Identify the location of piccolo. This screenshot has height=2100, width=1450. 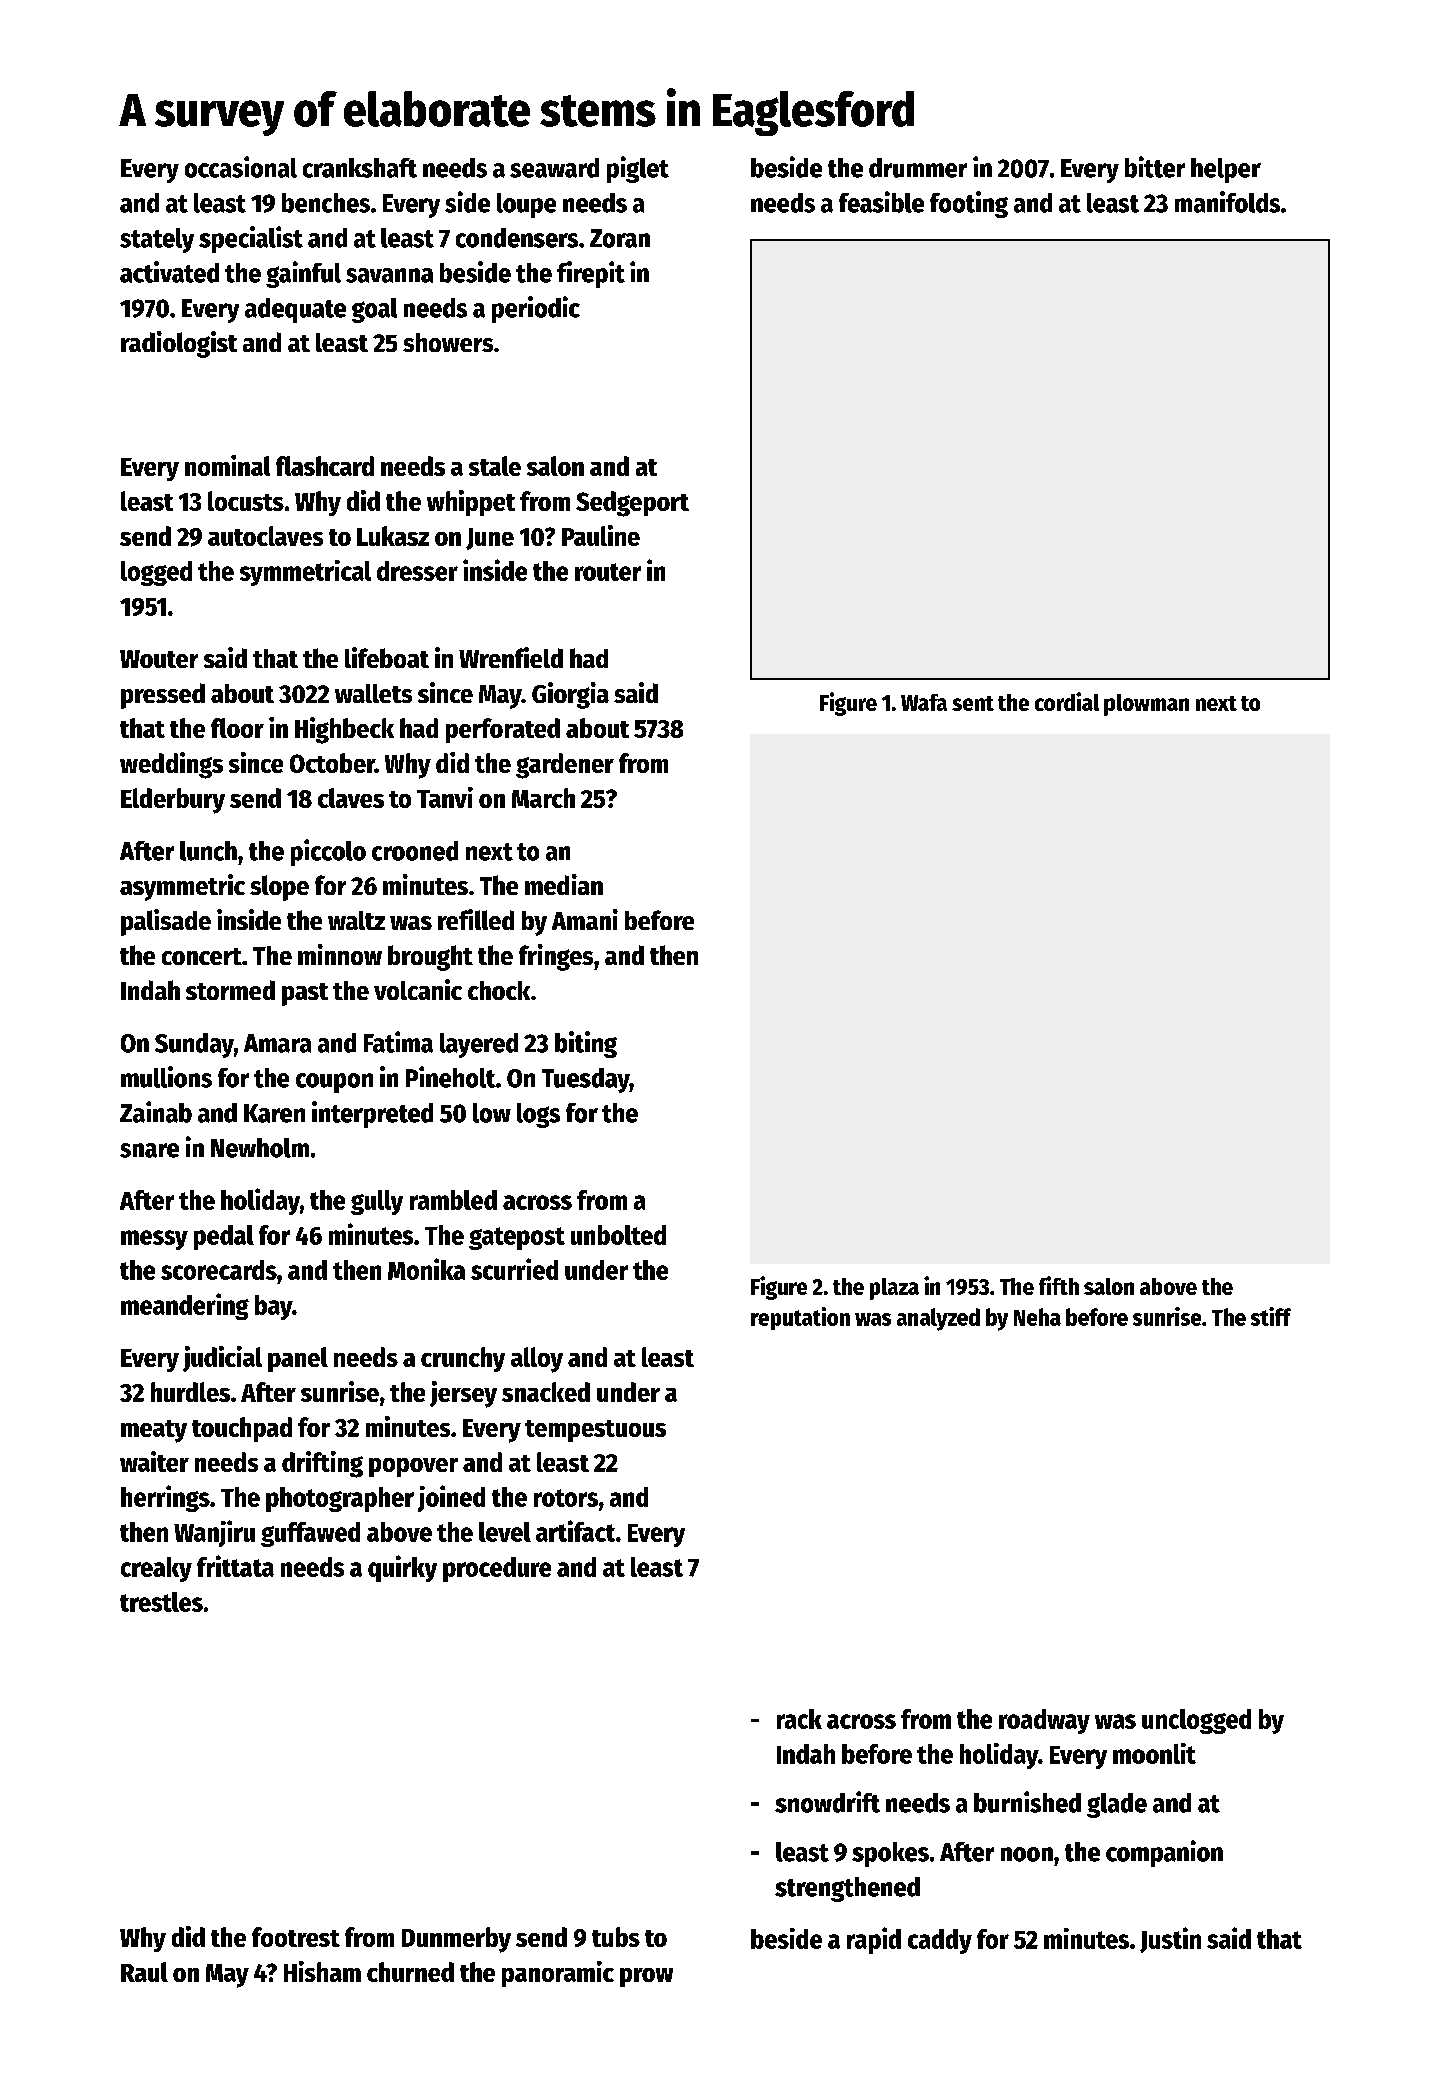
(328, 852).
